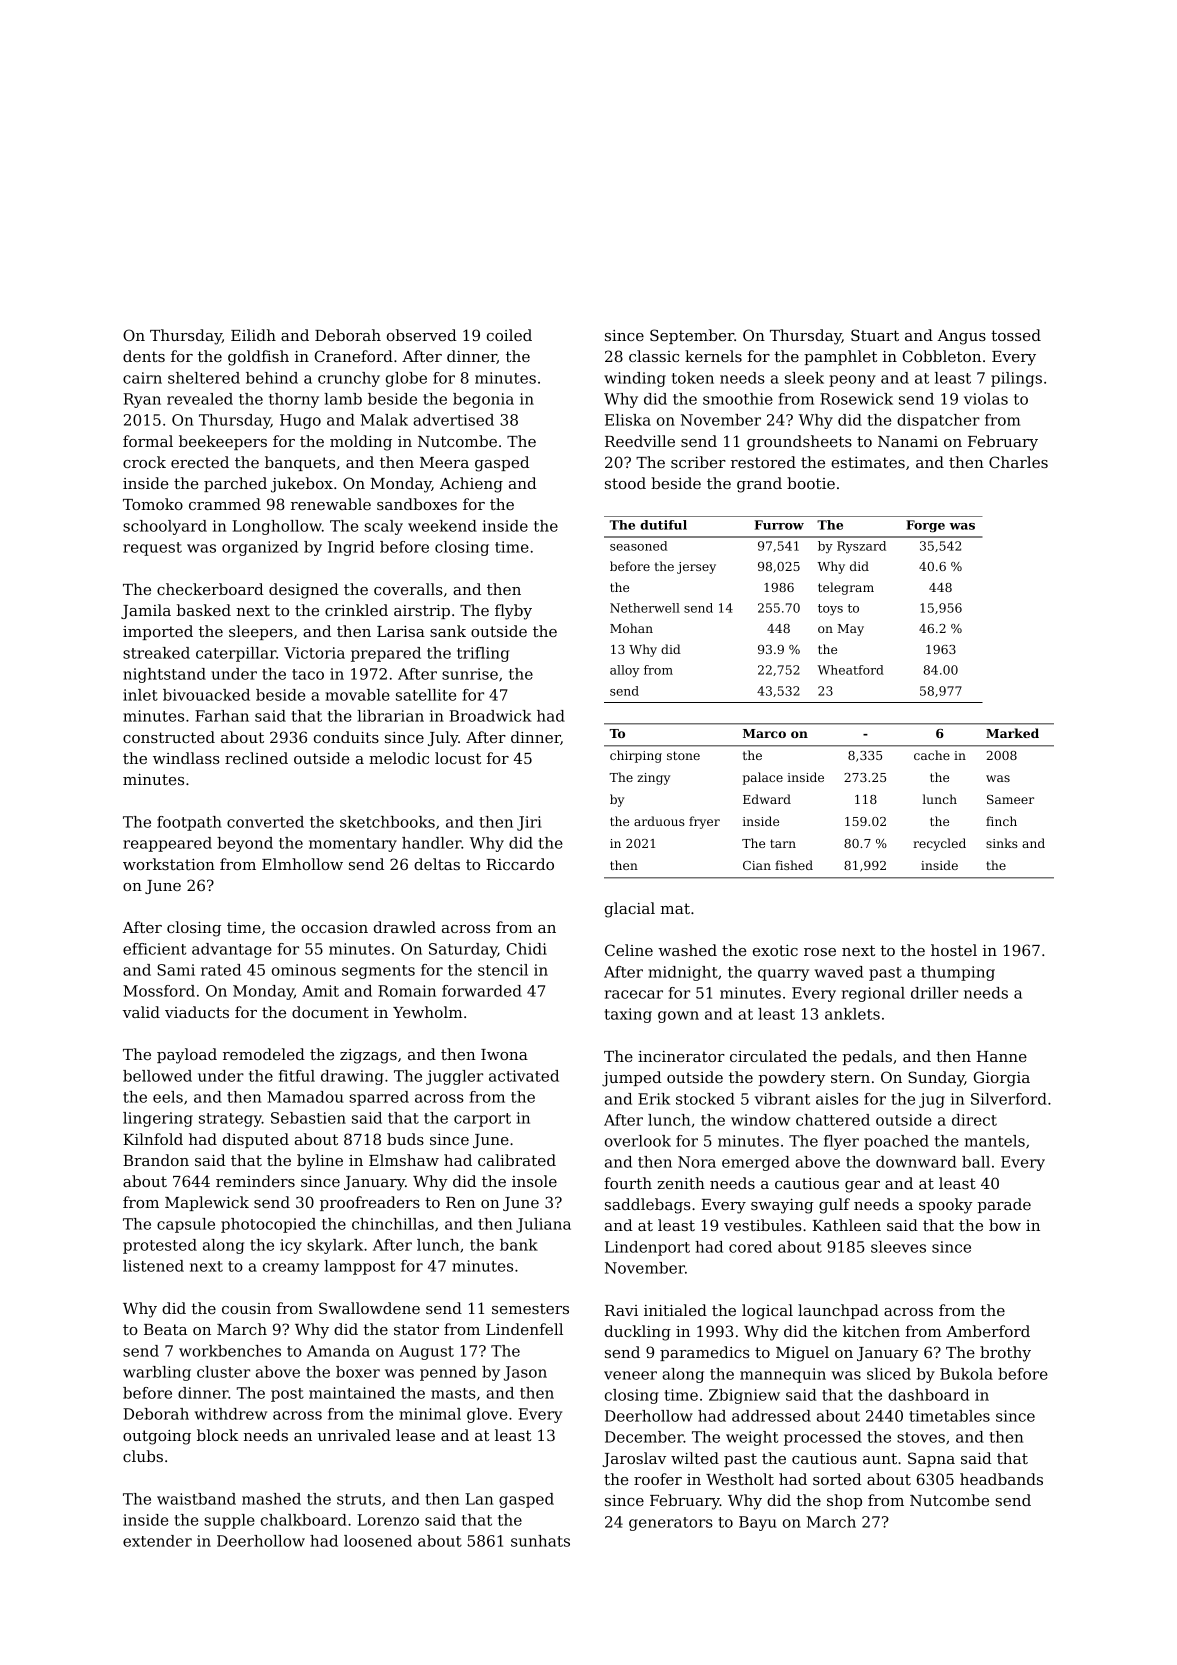 The width and height of the screenshot is (1177, 1665). I want to click on tossed, so click(1016, 335).
